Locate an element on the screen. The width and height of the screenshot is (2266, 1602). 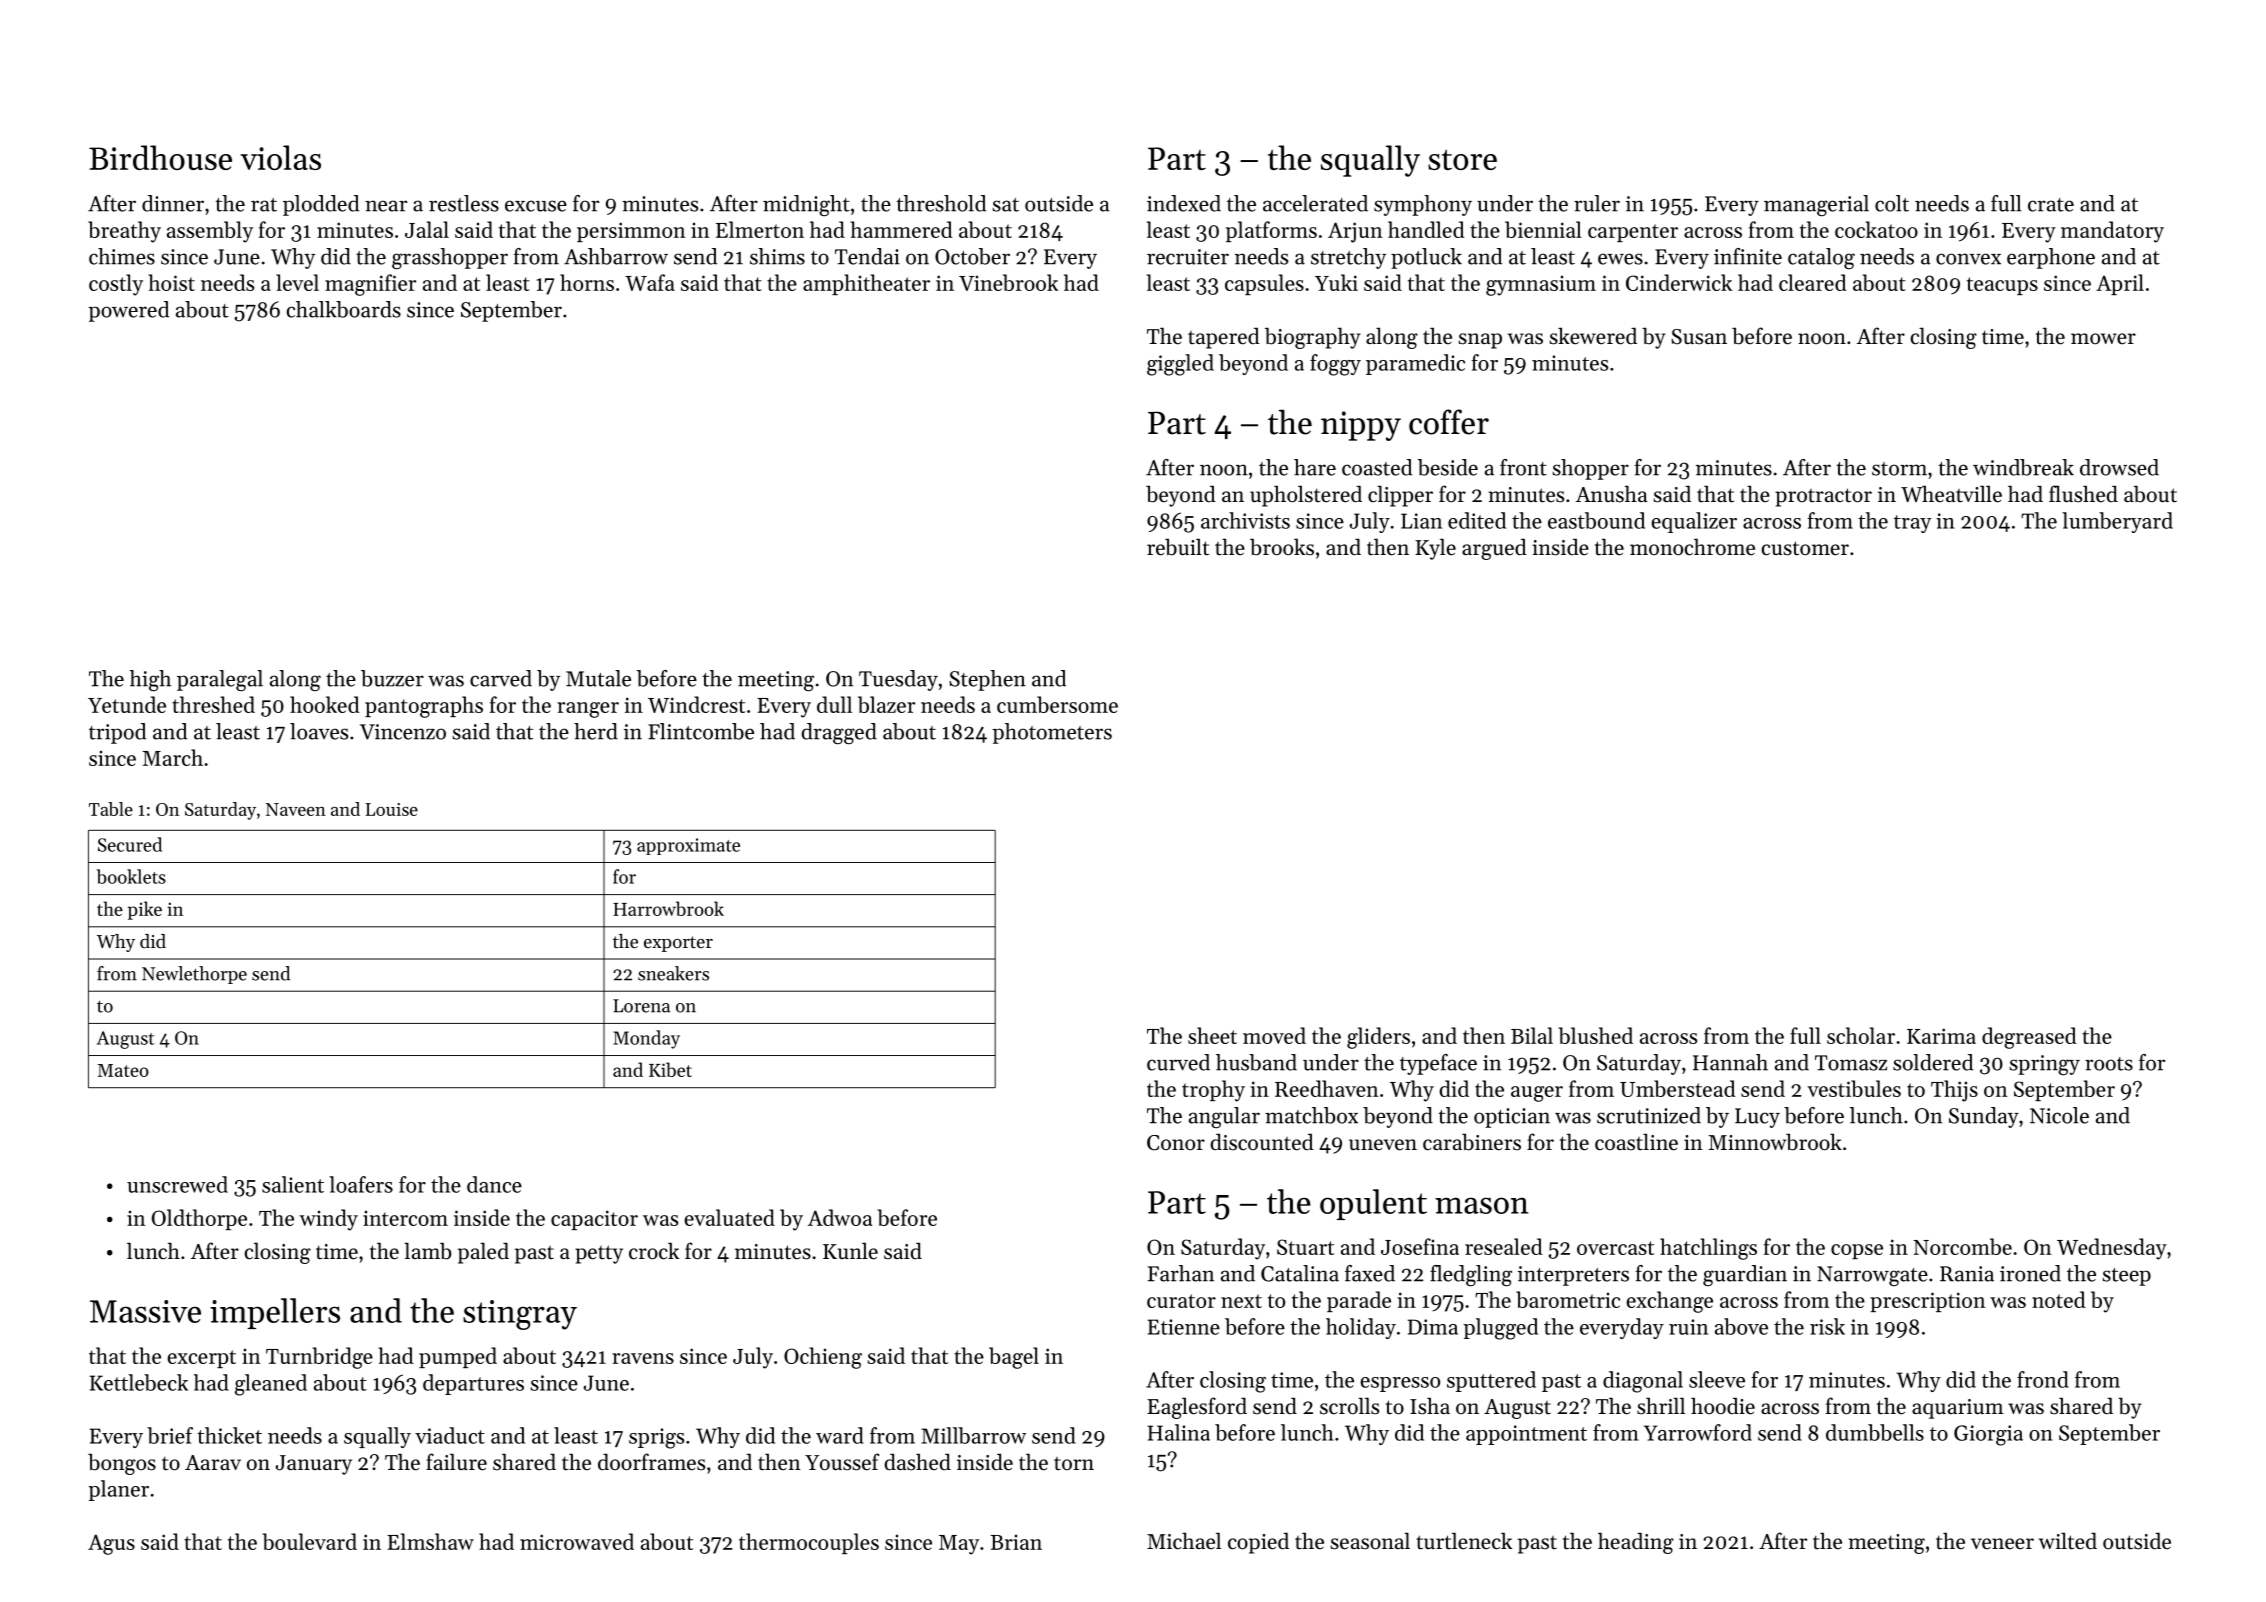
moved is located at coordinates (1274, 1035).
